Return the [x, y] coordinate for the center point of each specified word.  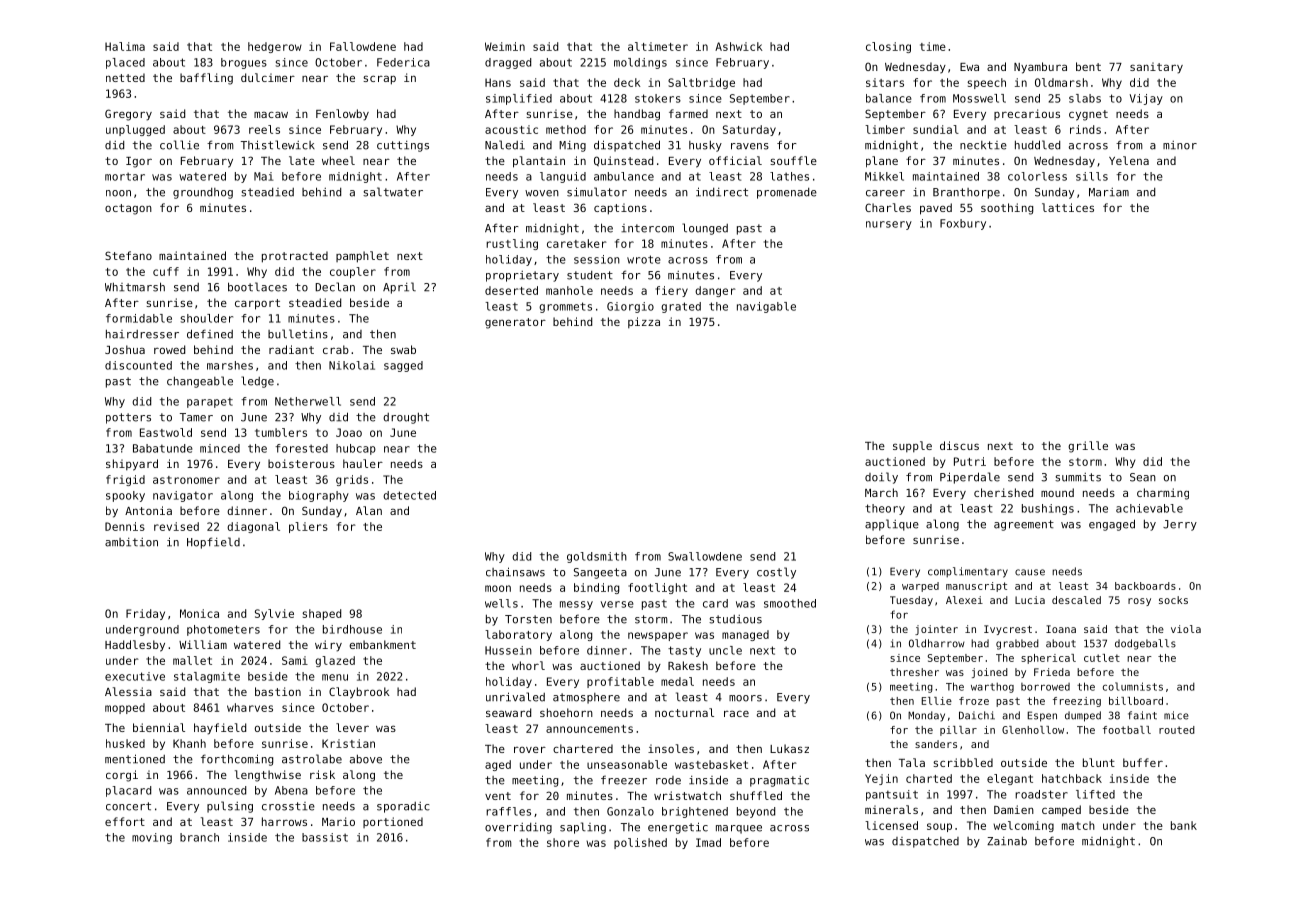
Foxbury [963, 224]
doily [881, 478]
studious [735, 619]
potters [128, 418]
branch [199, 837]
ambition [131, 542]
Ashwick [739, 46]
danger [715, 291]
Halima [125, 46]
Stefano [128, 255]
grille [1088, 447]
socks [1173, 600]
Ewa [969, 67]
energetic [678, 828]
